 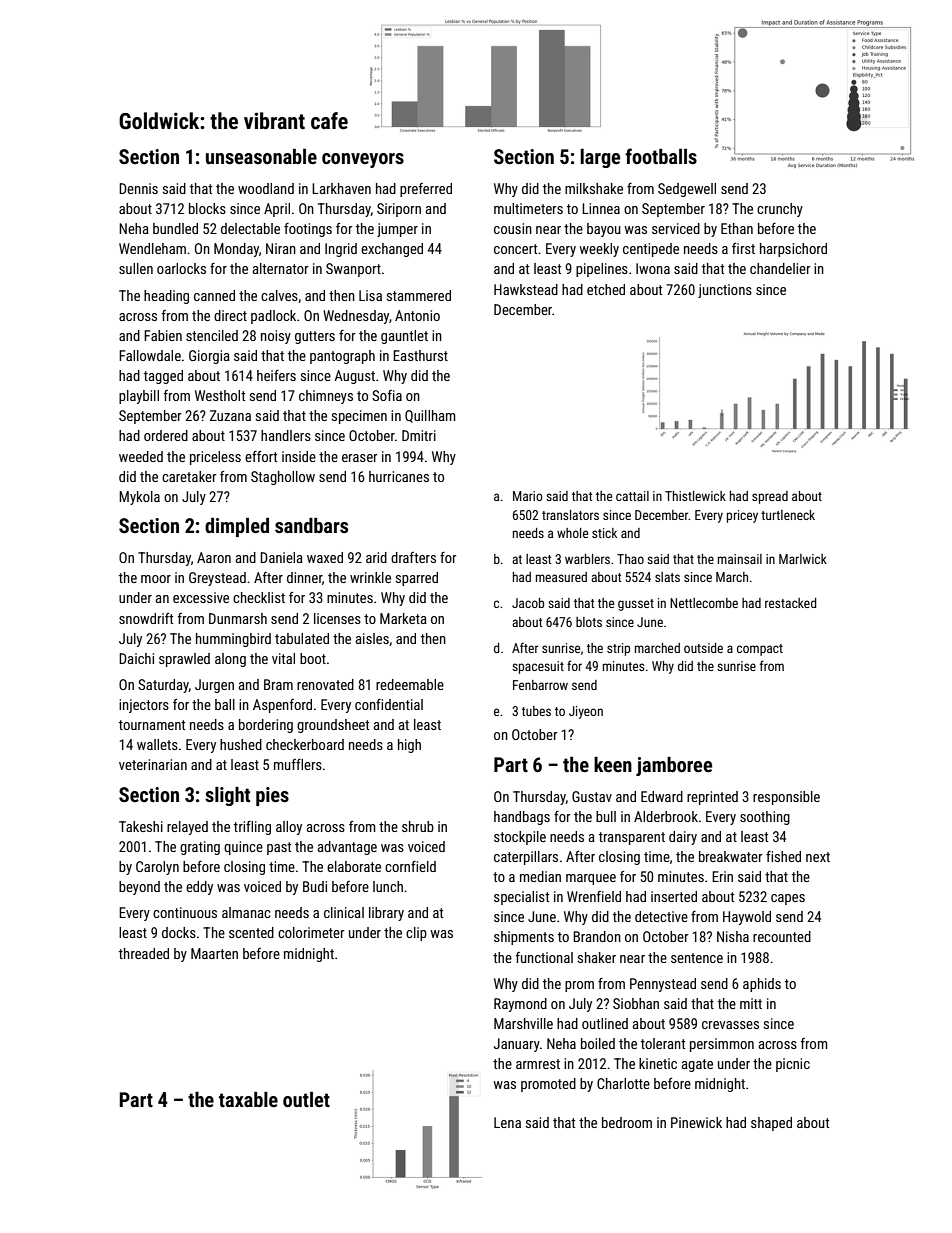 I want to click on compact, so click(x=760, y=650).
